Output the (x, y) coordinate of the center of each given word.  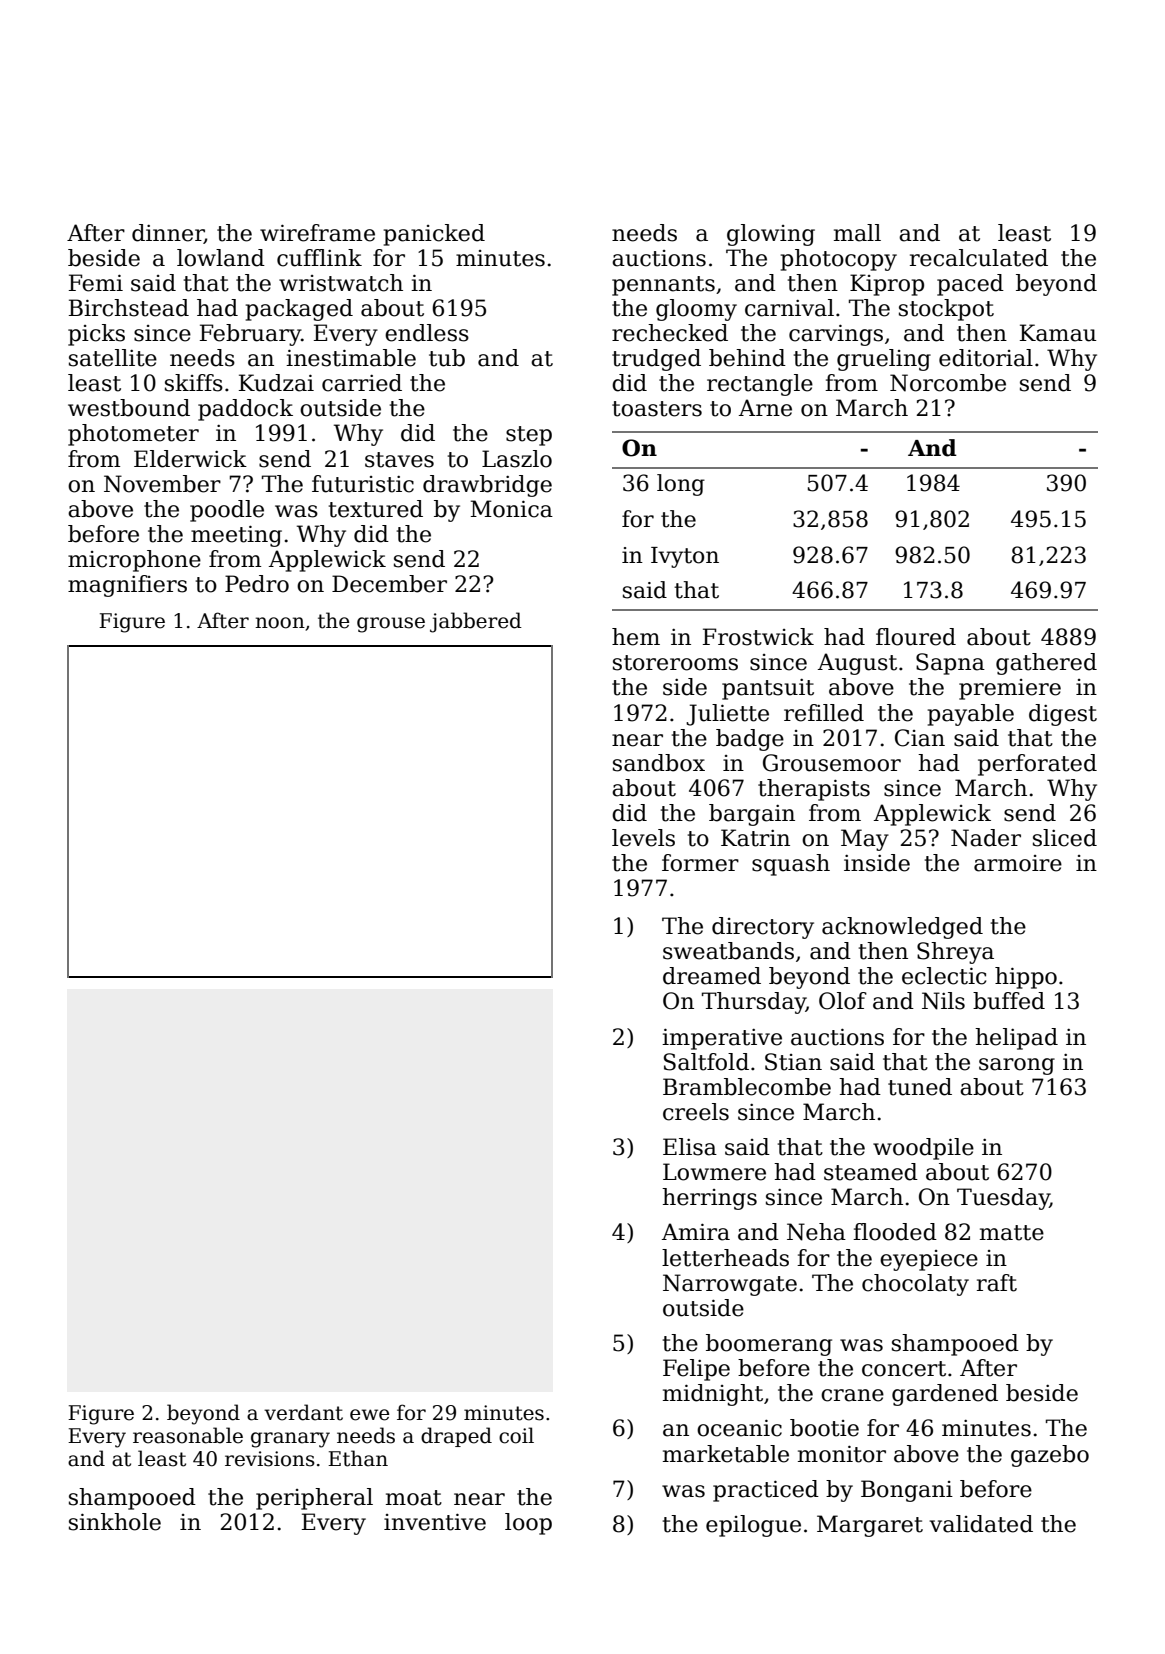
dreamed (712, 976)
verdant (303, 1412)
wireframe (317, 233)
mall (857, 233)
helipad (1016, 1039)
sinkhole (115, 1522)
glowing (771, 235)
